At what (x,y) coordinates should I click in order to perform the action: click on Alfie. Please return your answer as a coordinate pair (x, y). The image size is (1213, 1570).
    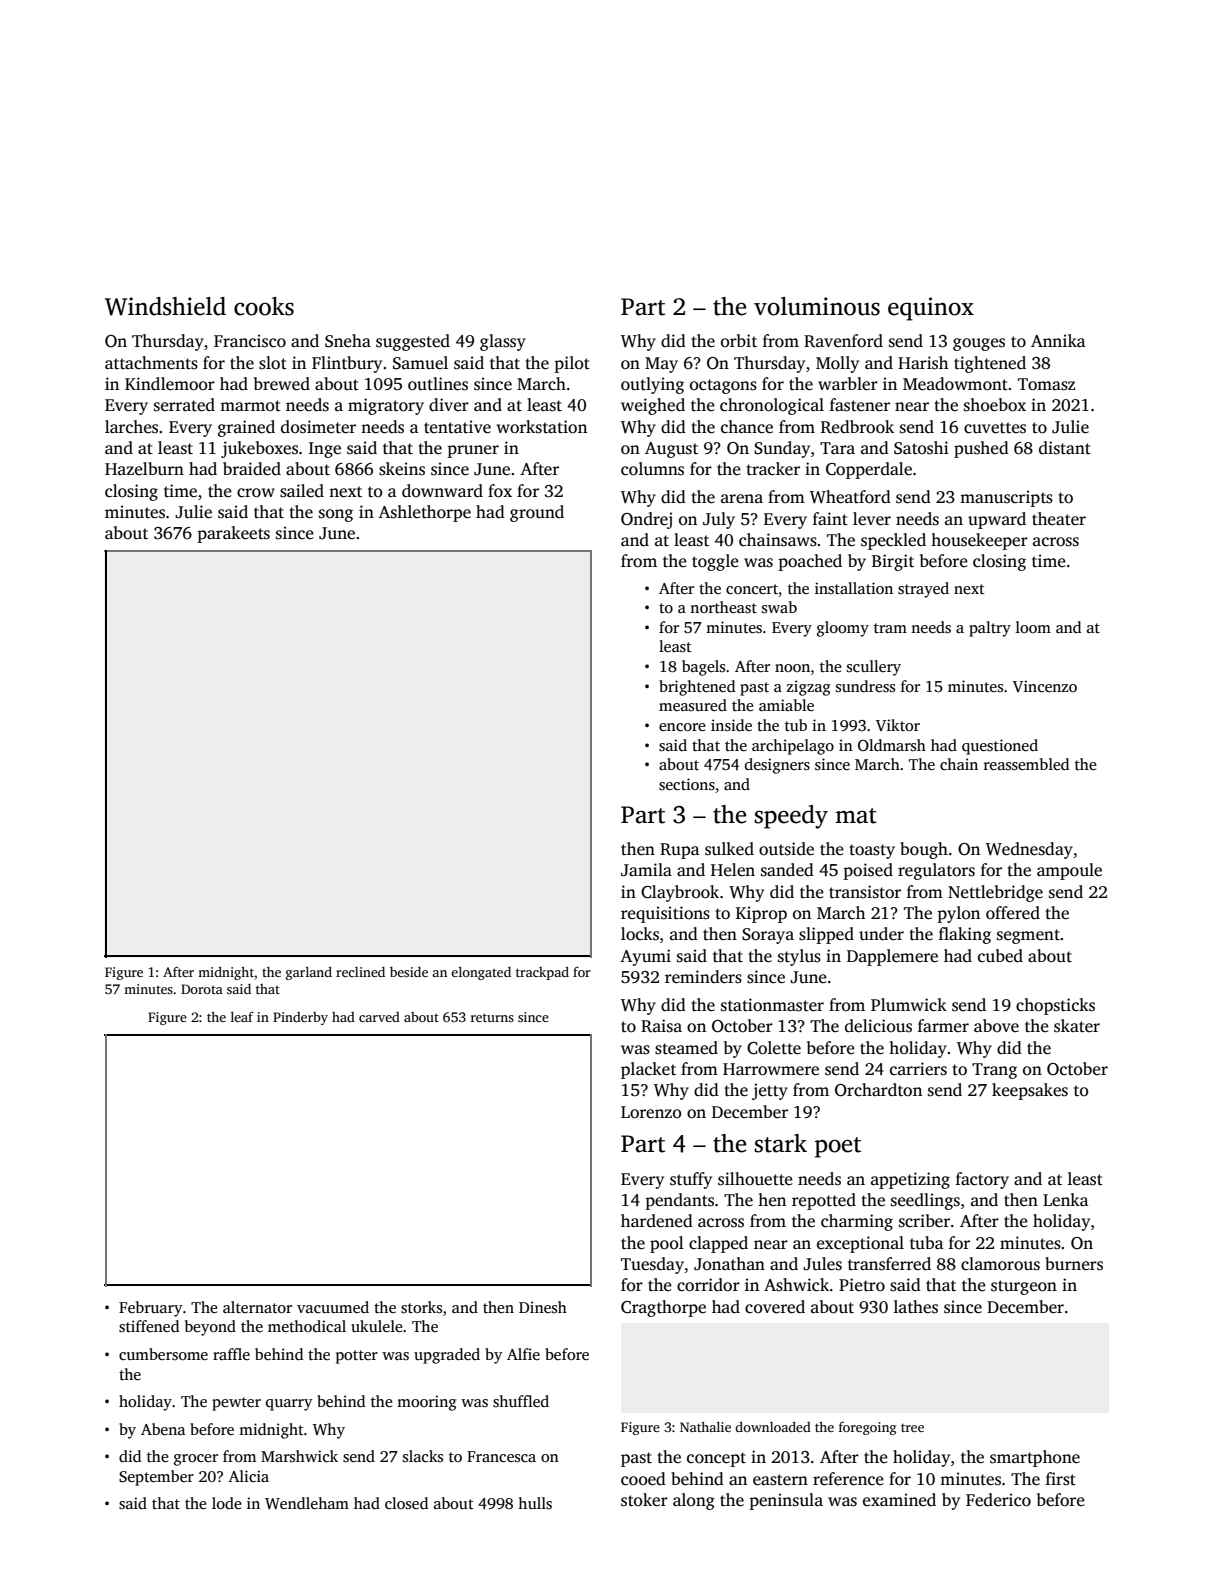
    Looking at the image, I should click on (523, 1354).
